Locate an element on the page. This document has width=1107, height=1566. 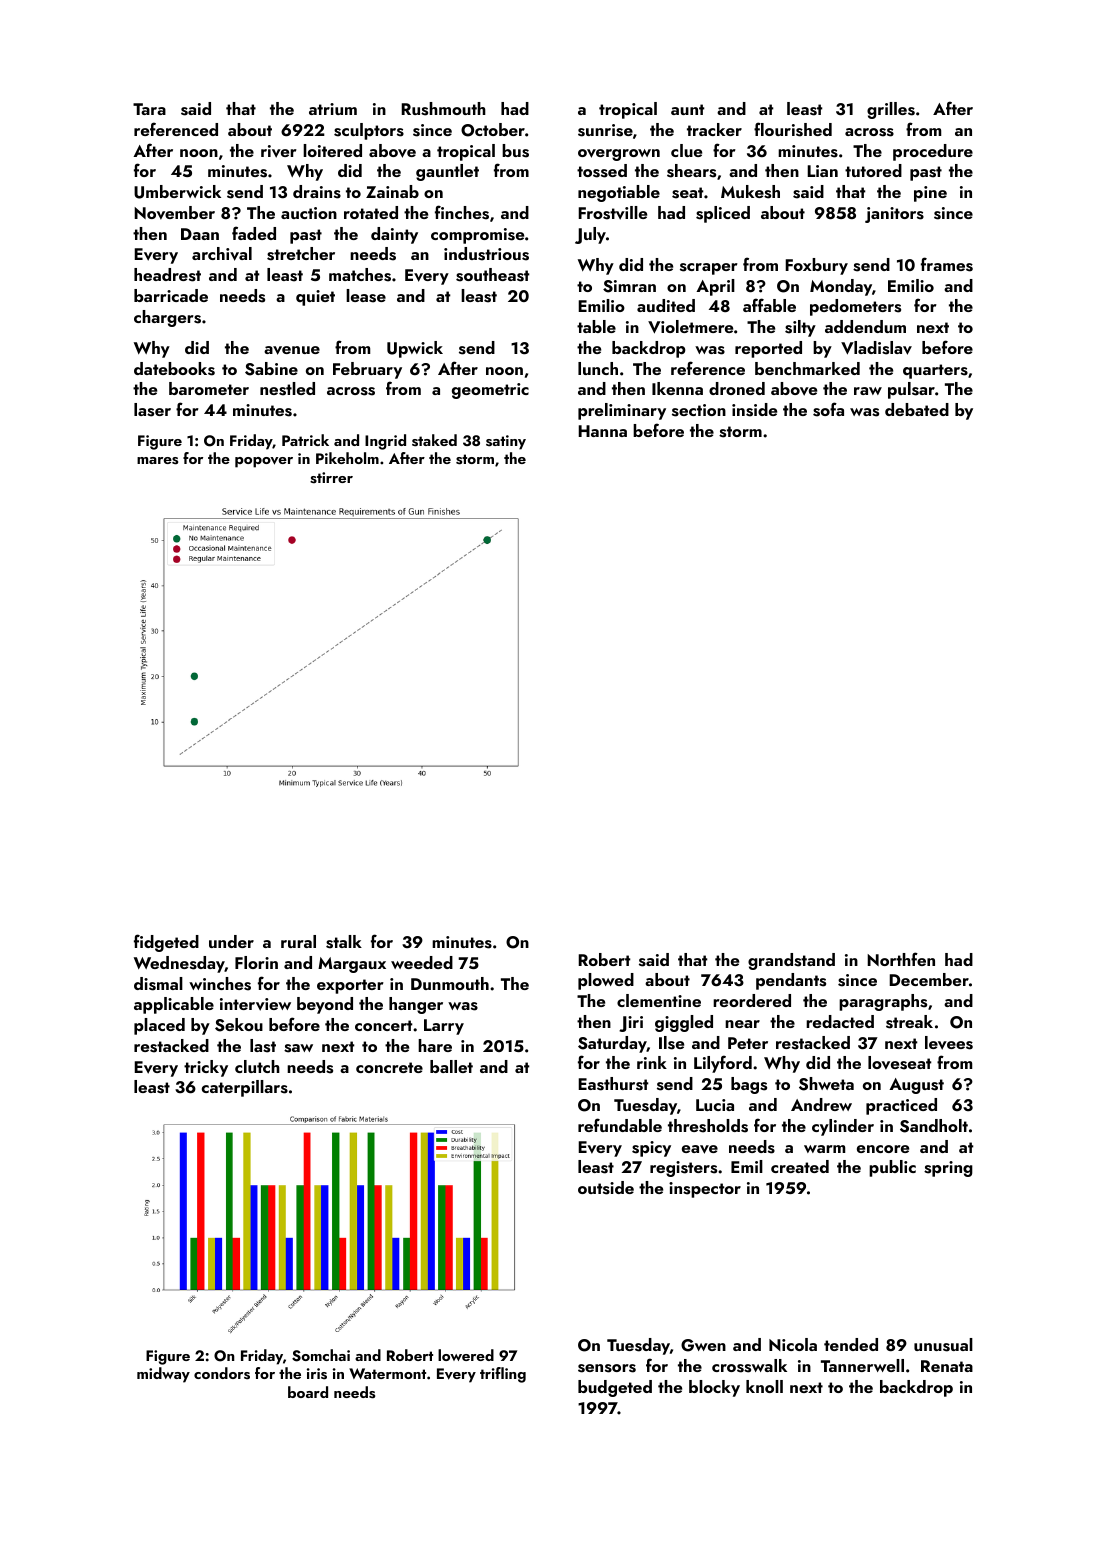
Margaux is located at coordinates (352, 965).
